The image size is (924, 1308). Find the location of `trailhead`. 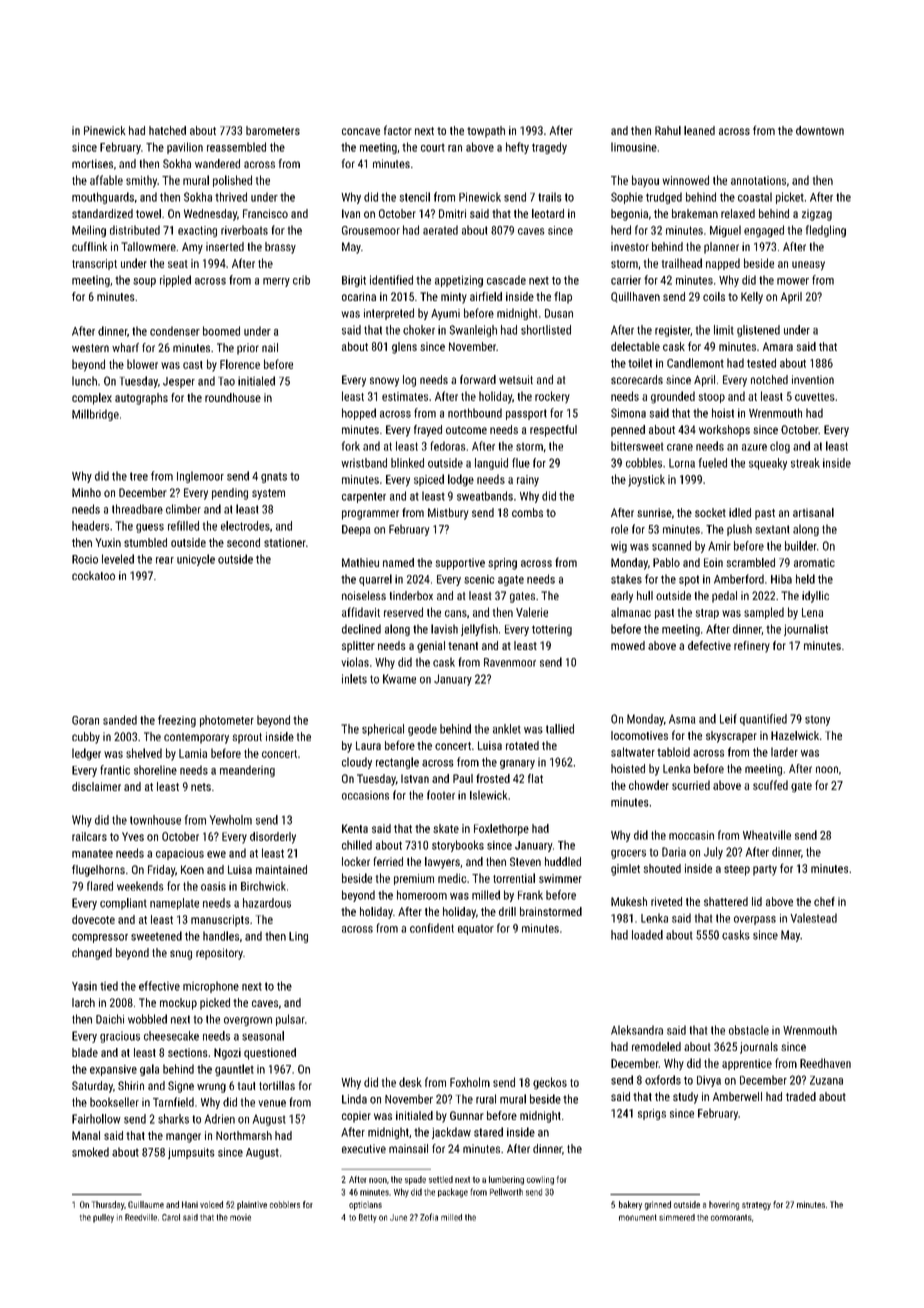

trailhead is located at coordinates (682, 263).
